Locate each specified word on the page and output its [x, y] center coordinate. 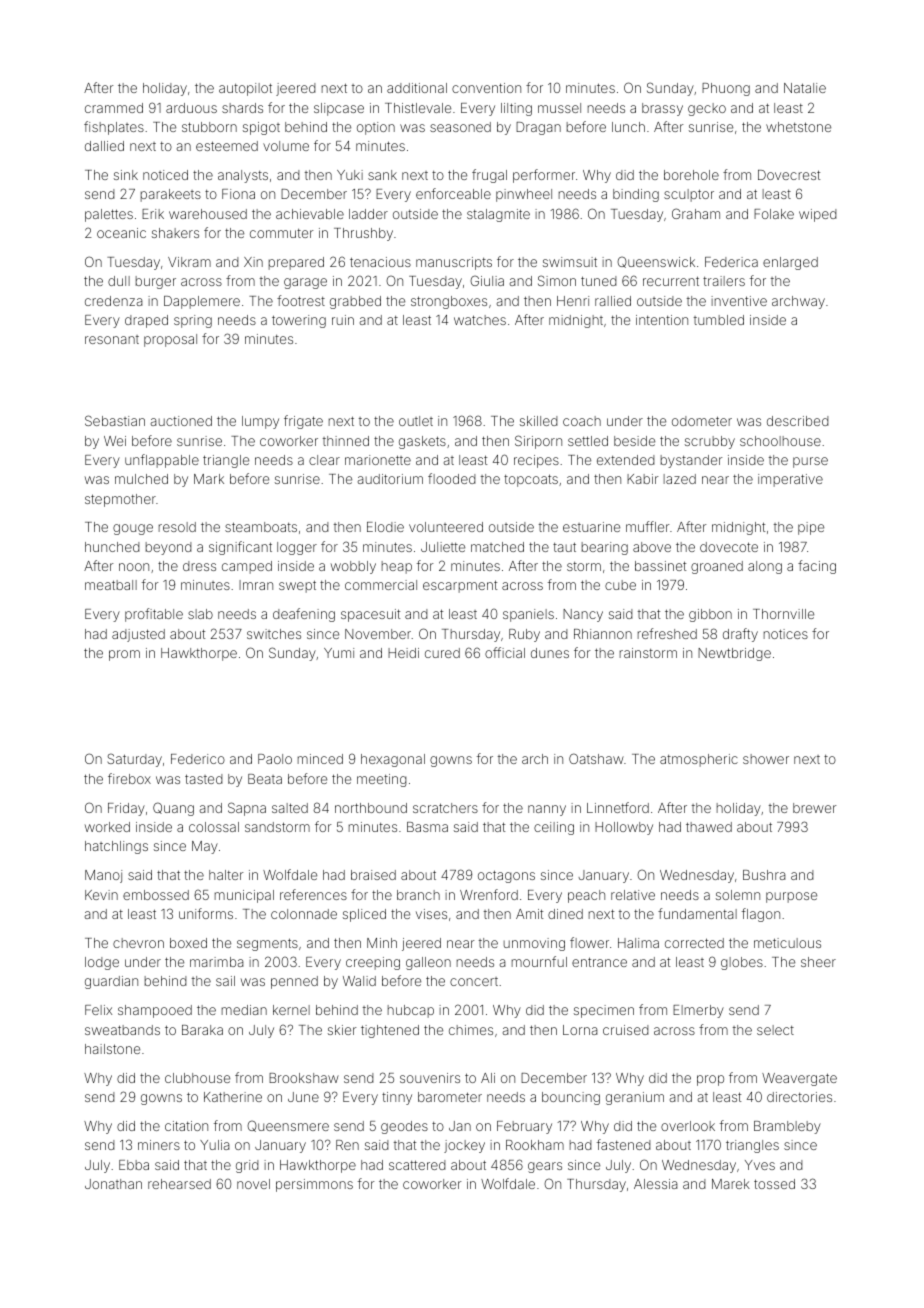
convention [486, 88]
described [798, 421]
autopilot [245, 89]
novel [253, 1184]
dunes [550, 653]
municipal [244, 896]
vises [431, 914]
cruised [626, 1030]
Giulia [487, 280]
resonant [112, 339]
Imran [256, 585]
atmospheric [699, 760]
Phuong [726, 89]
